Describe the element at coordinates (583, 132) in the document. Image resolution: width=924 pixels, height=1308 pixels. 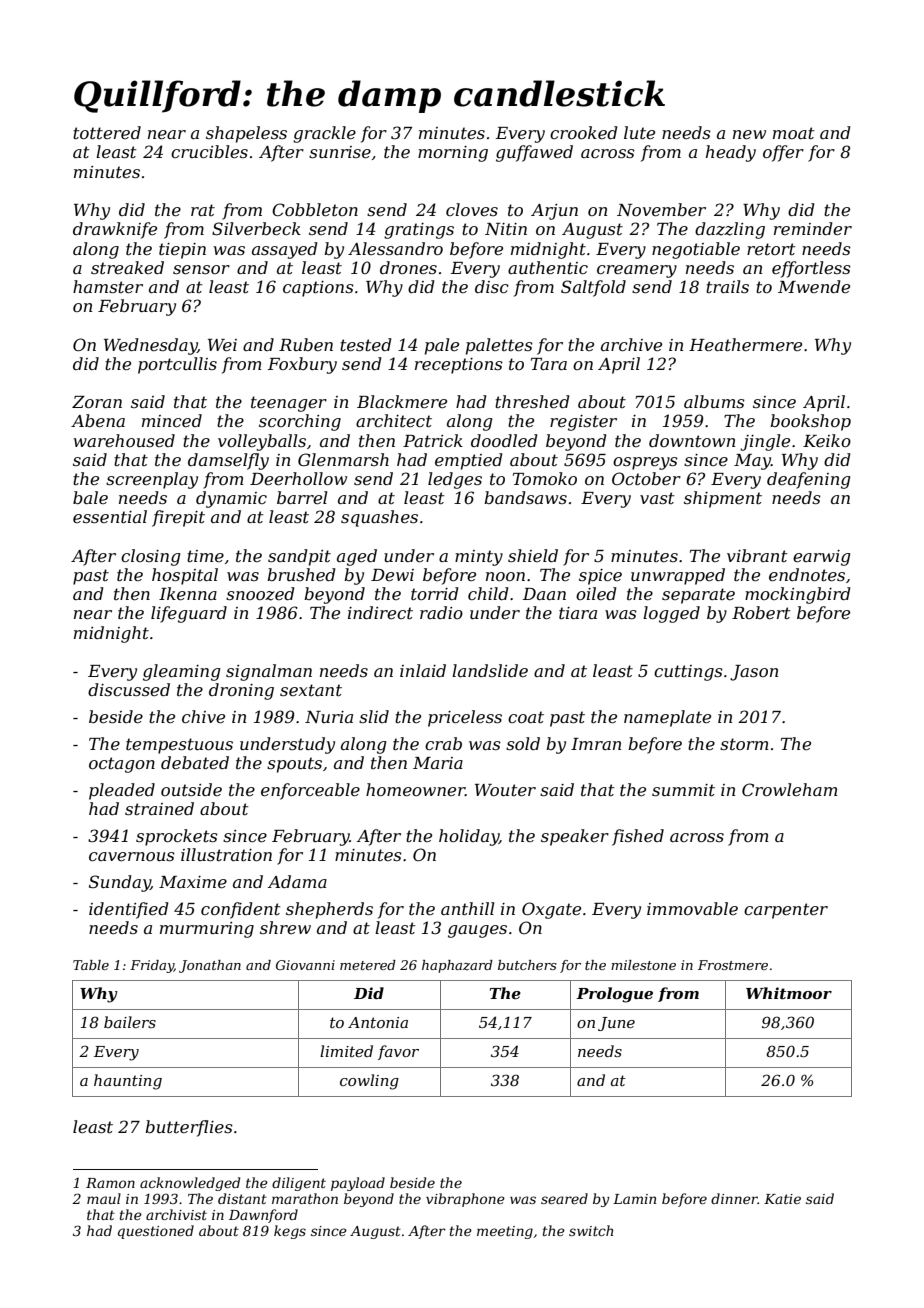
I see `crooked` at that location.
